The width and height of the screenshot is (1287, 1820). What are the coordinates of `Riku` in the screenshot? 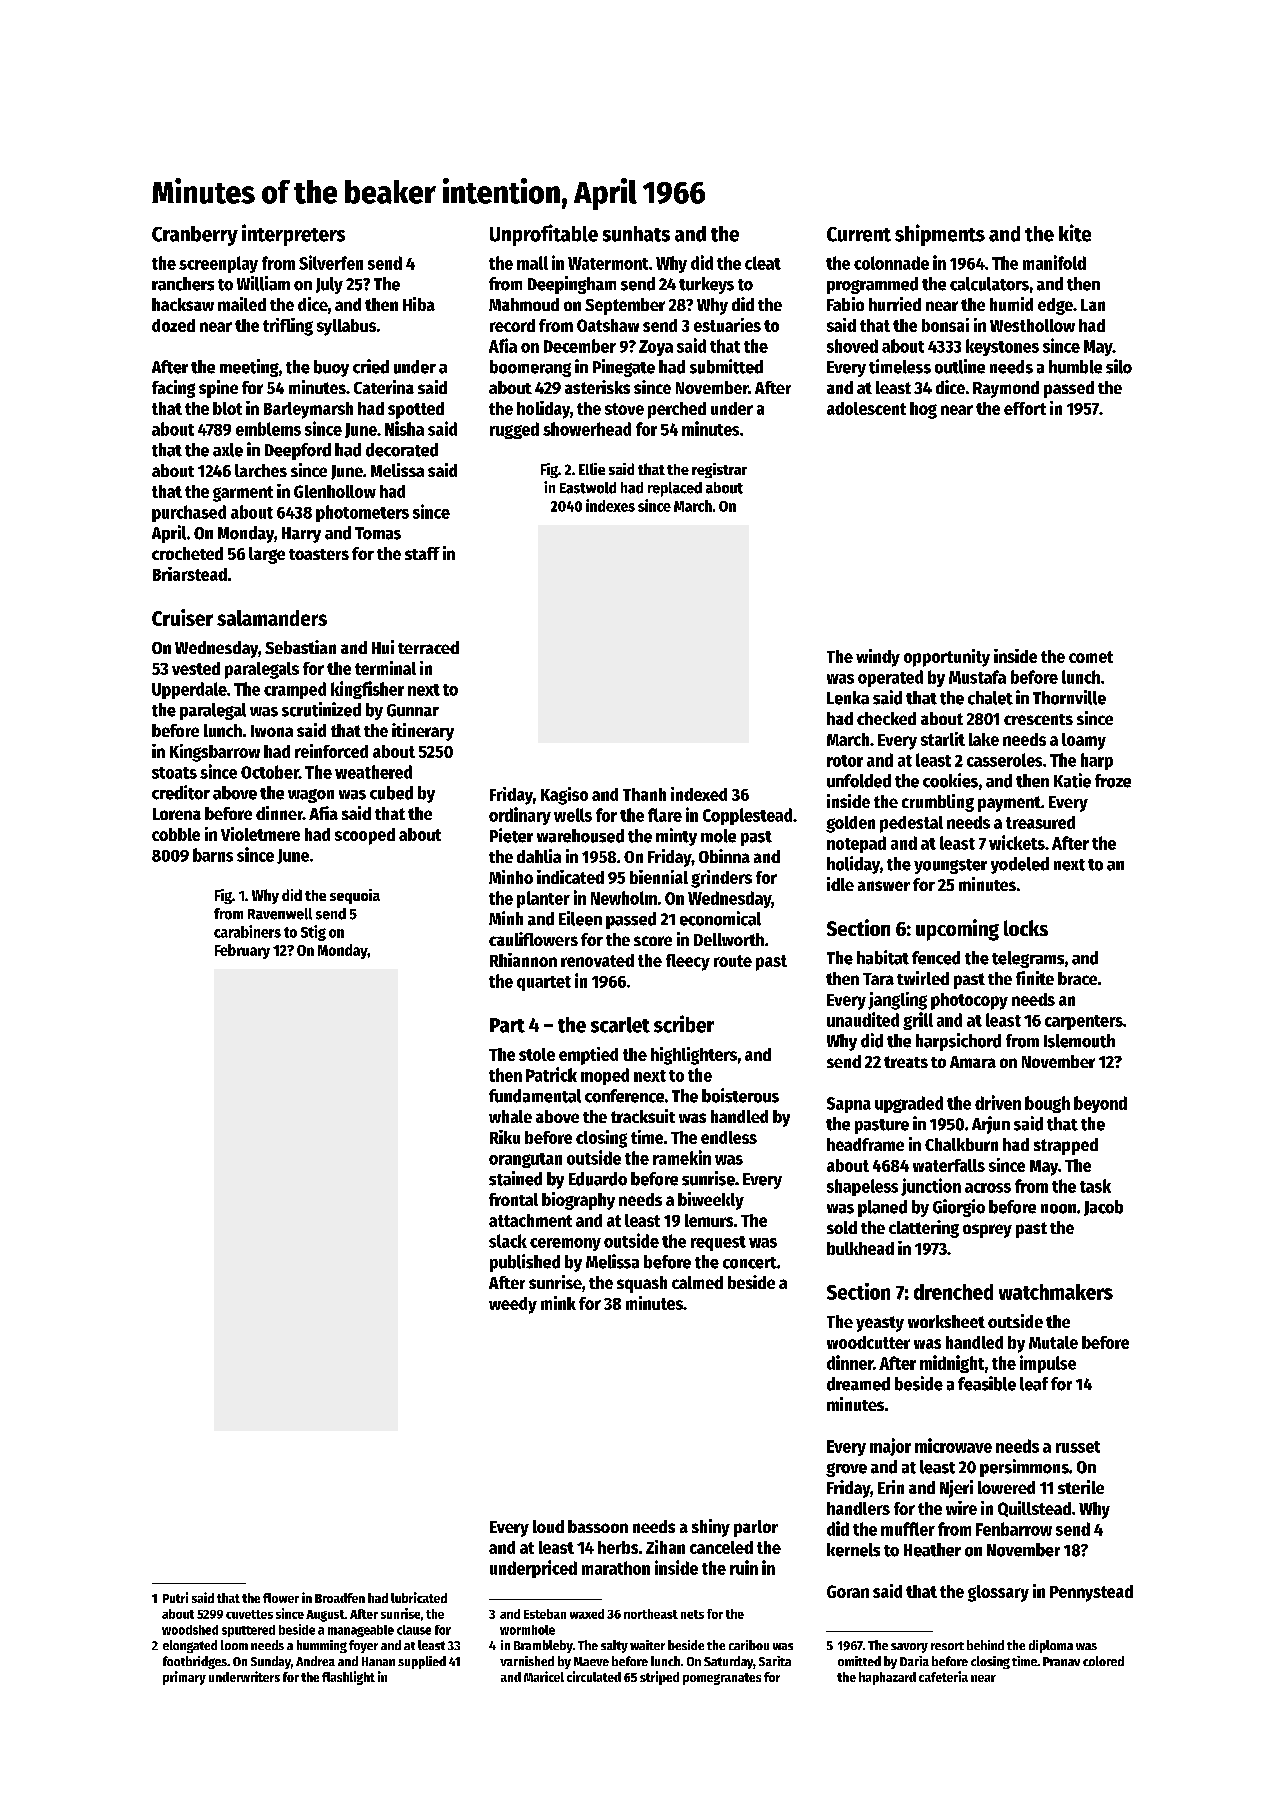 It's located at (505, 1137).
